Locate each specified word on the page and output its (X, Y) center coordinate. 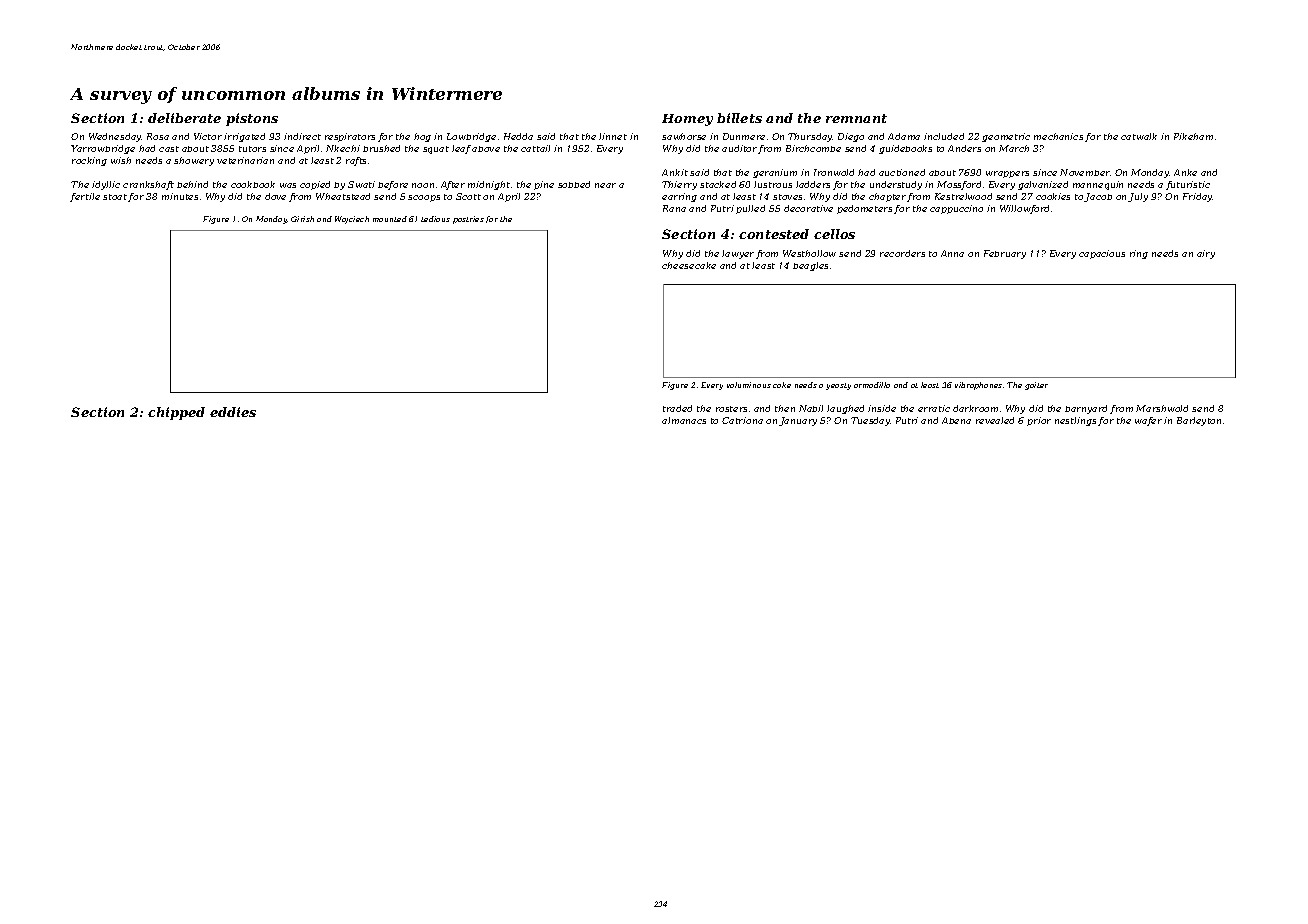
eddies (233, 412)
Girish (302, 219)
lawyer (738, 254)
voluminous (749, 385)
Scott (468, 196)
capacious (1102, 254)
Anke (1185, 172)
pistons (252, 119)
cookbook (253, 184)
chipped (176, 413)
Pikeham (1193, 136)
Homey (687, 120)
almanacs (684, 420)
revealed (995, 420)
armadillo (872, 385)
